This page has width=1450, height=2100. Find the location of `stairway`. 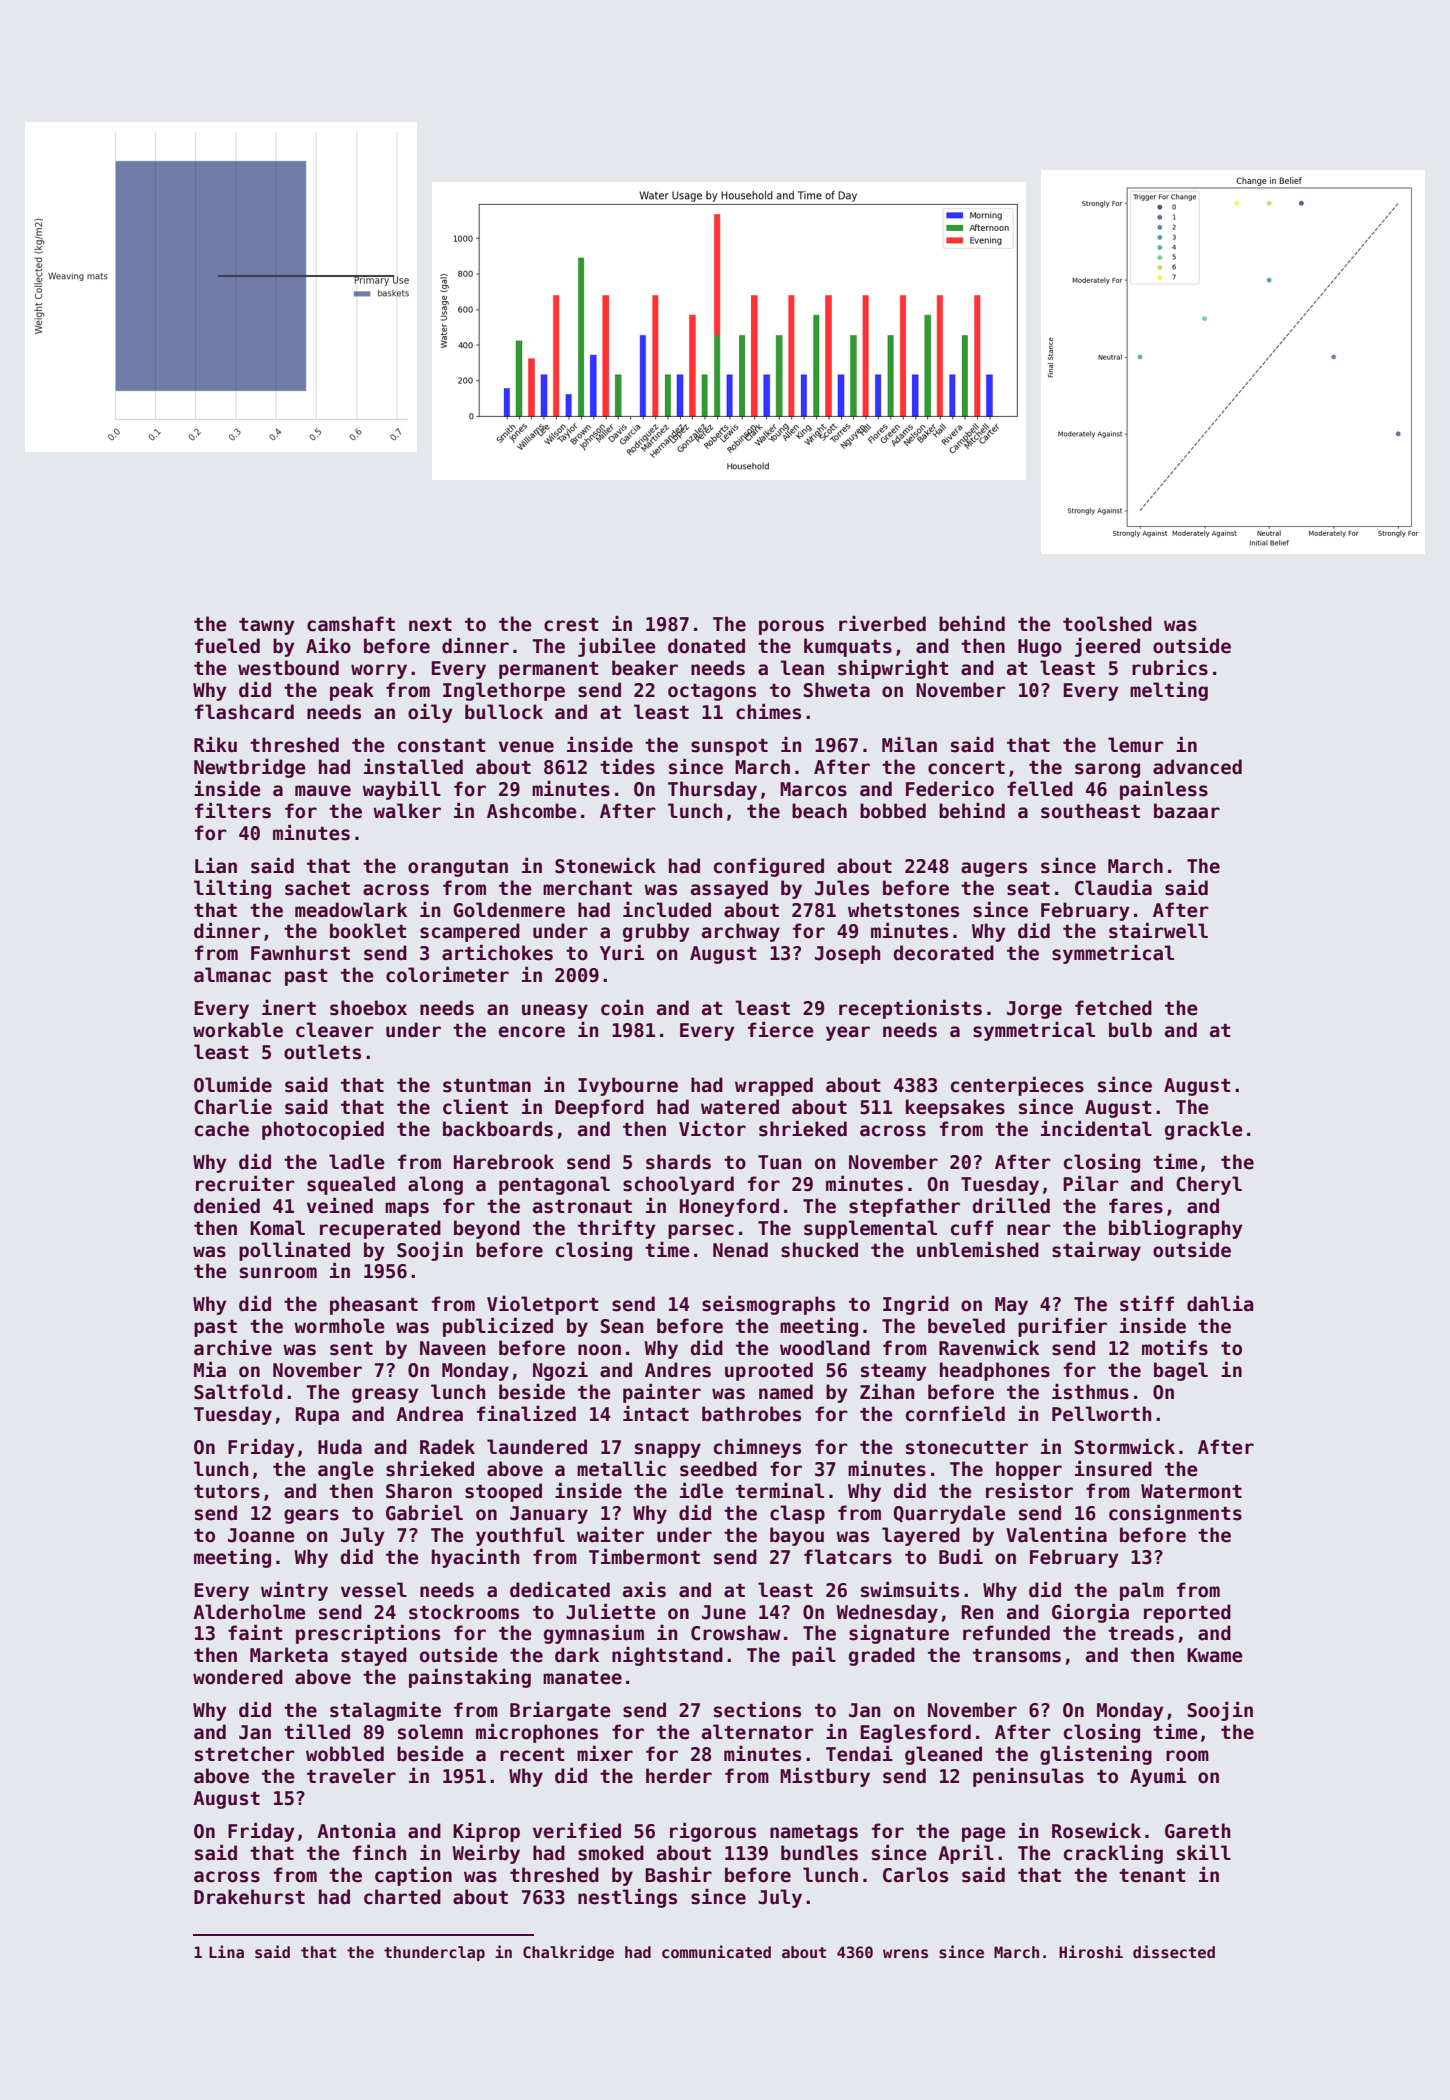

stairway is located at coordinates (1096, 1251).
